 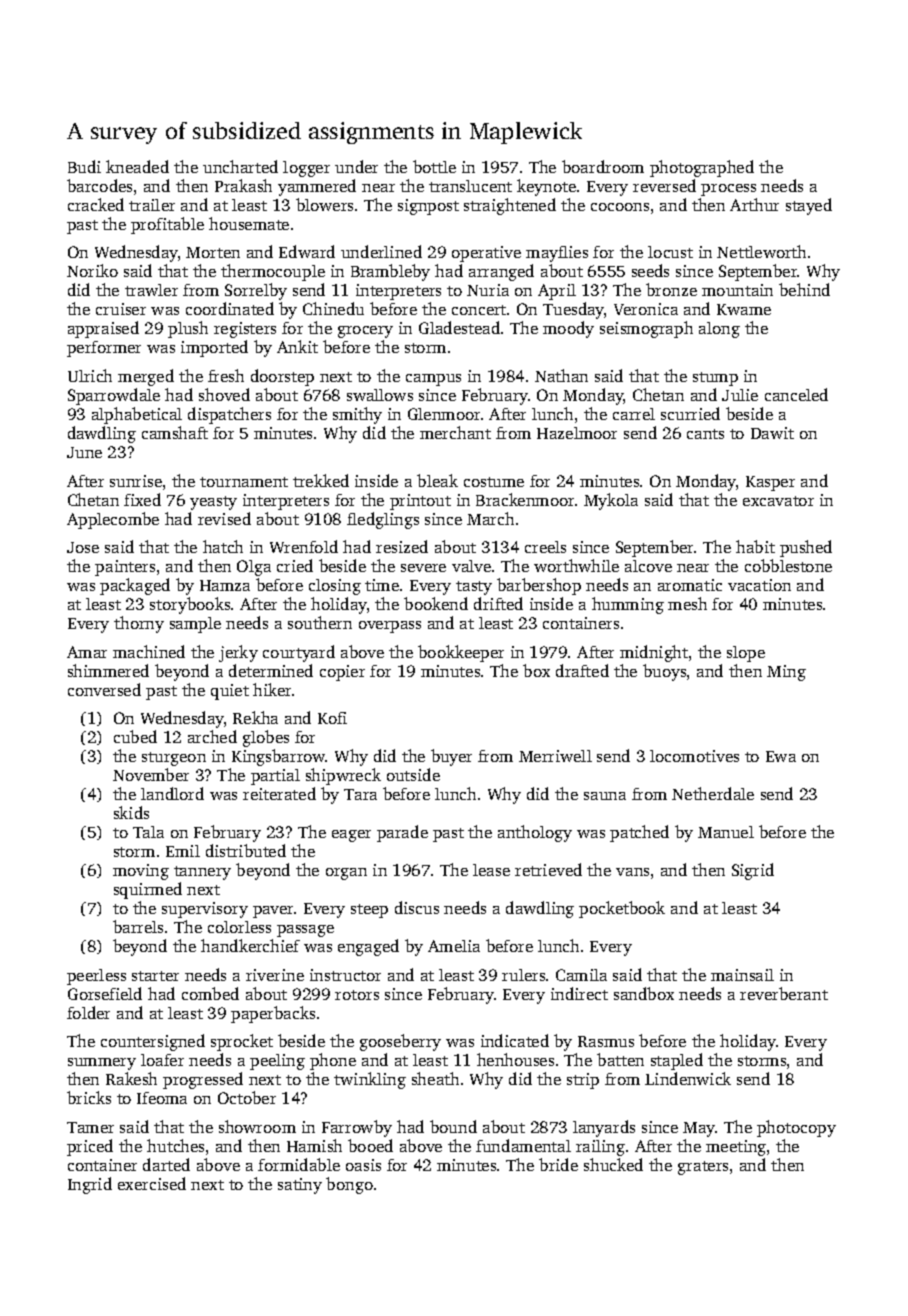 I want to click on buoys, so click(x=664, y=672).
